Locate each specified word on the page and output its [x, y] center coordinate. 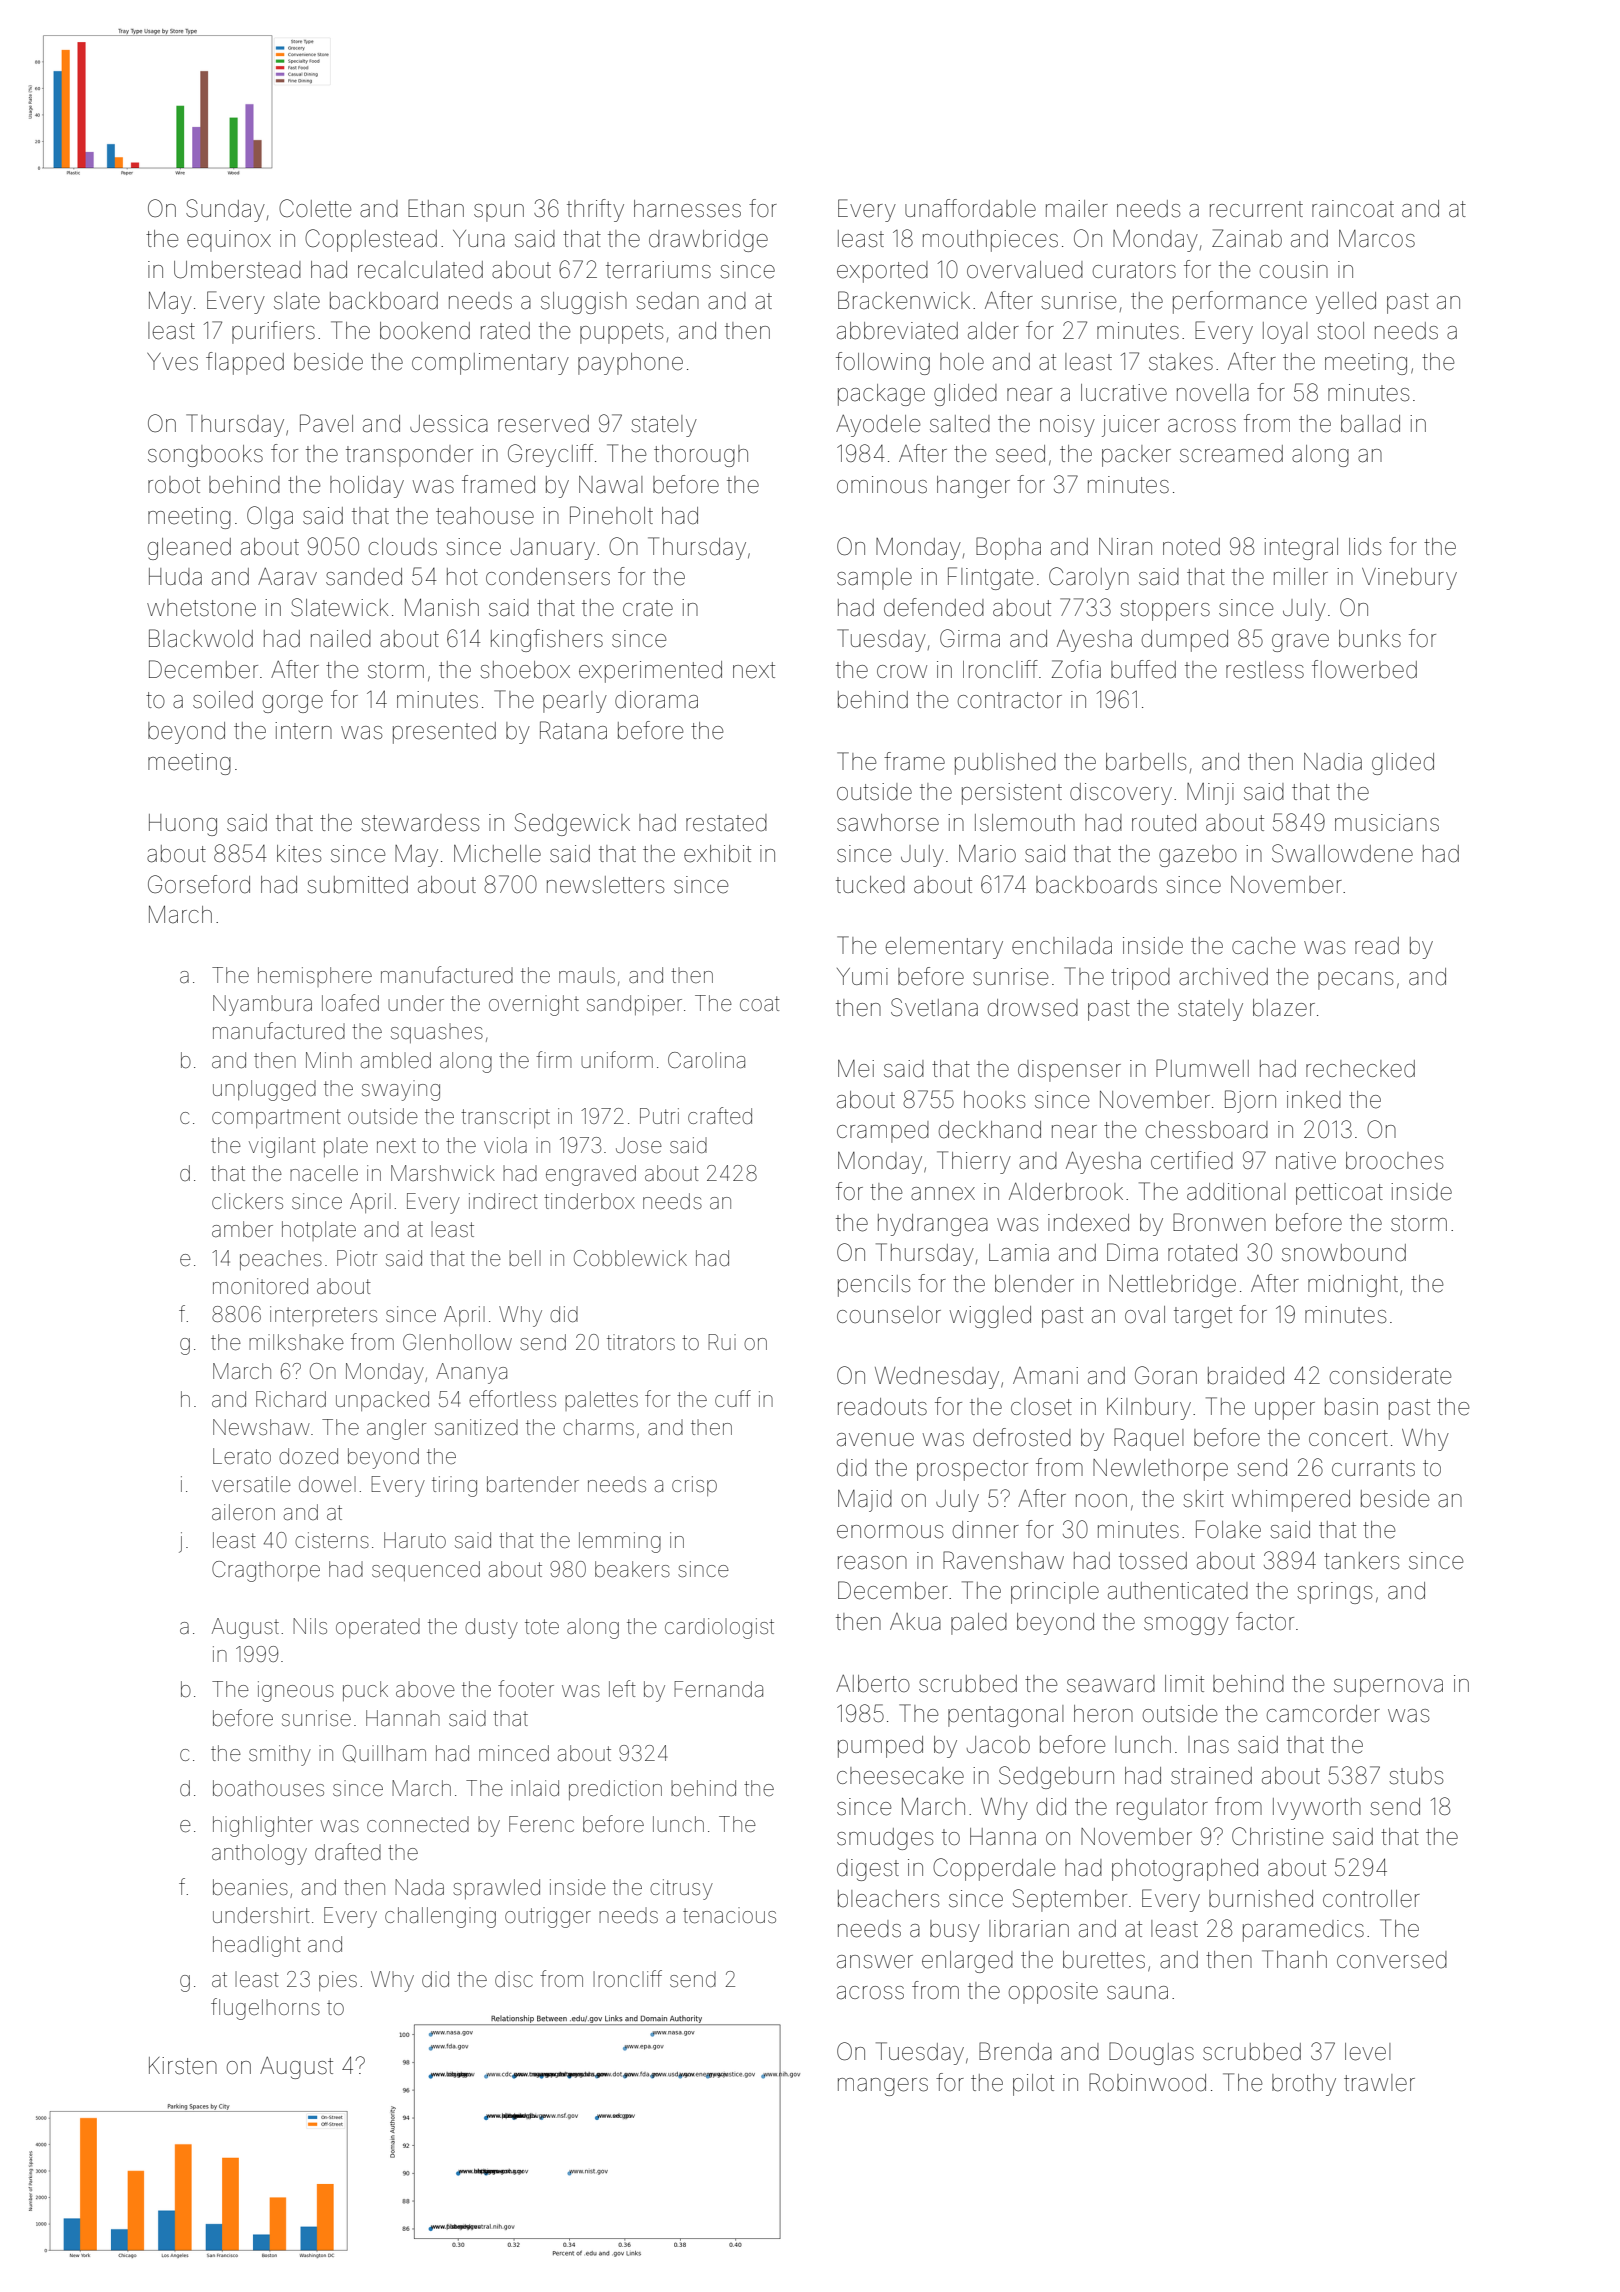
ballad [1370, 424]
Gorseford [199, 884]
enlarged [967, 1962]
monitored [260, 1286]
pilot [1033, 2085]
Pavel [326, 423]
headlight [257, 1946]
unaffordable [970, 208]
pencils [874, 1286]
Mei [856, 1069]
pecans [1355, 981]
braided [1246, 1376]
